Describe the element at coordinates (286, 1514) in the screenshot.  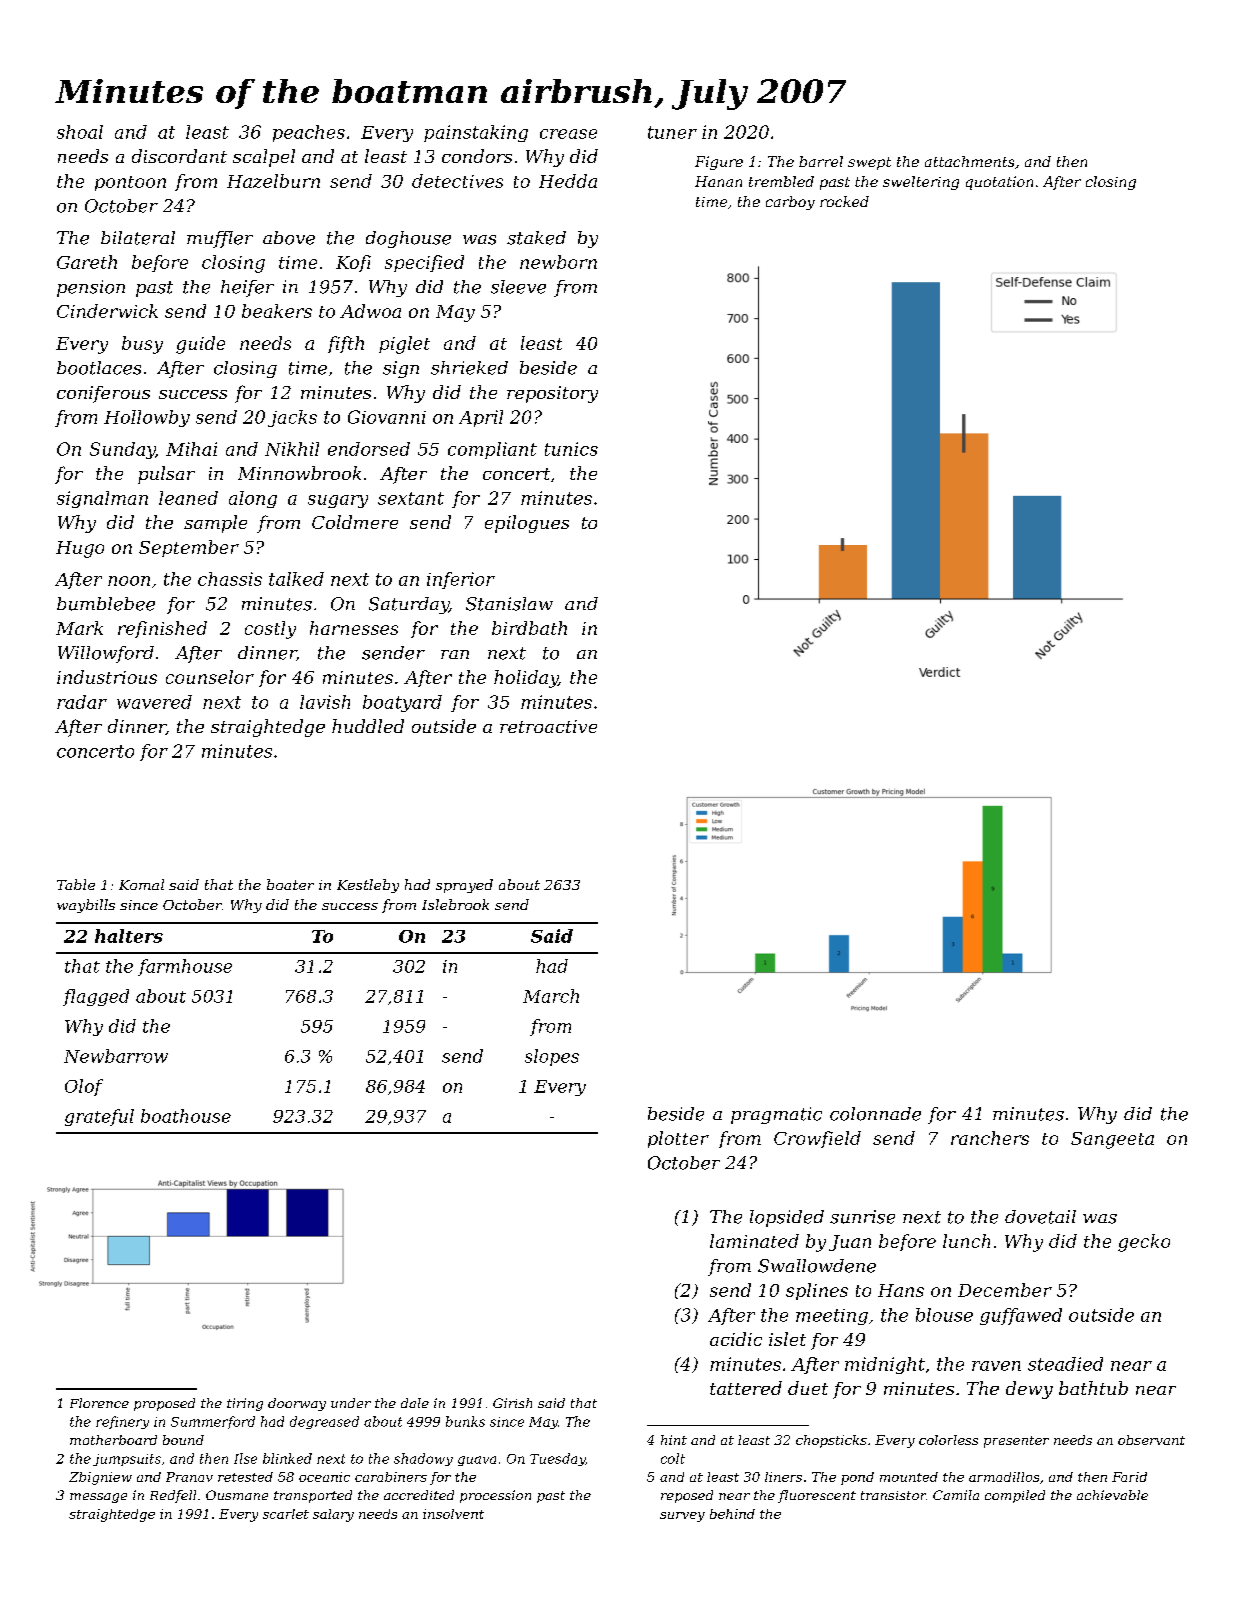
I see `scarlet` at that location.
